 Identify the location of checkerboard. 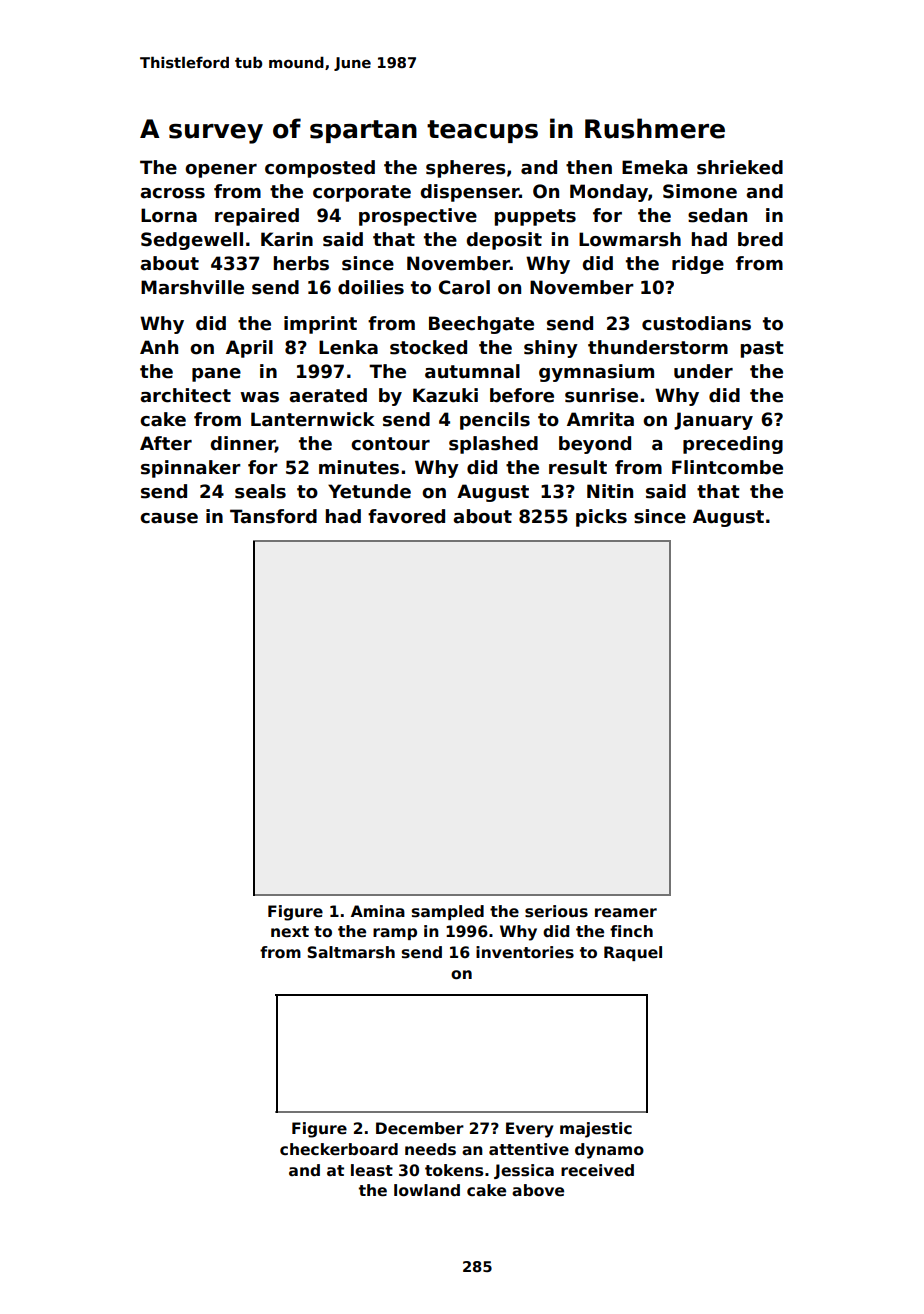
(339, 1149).
